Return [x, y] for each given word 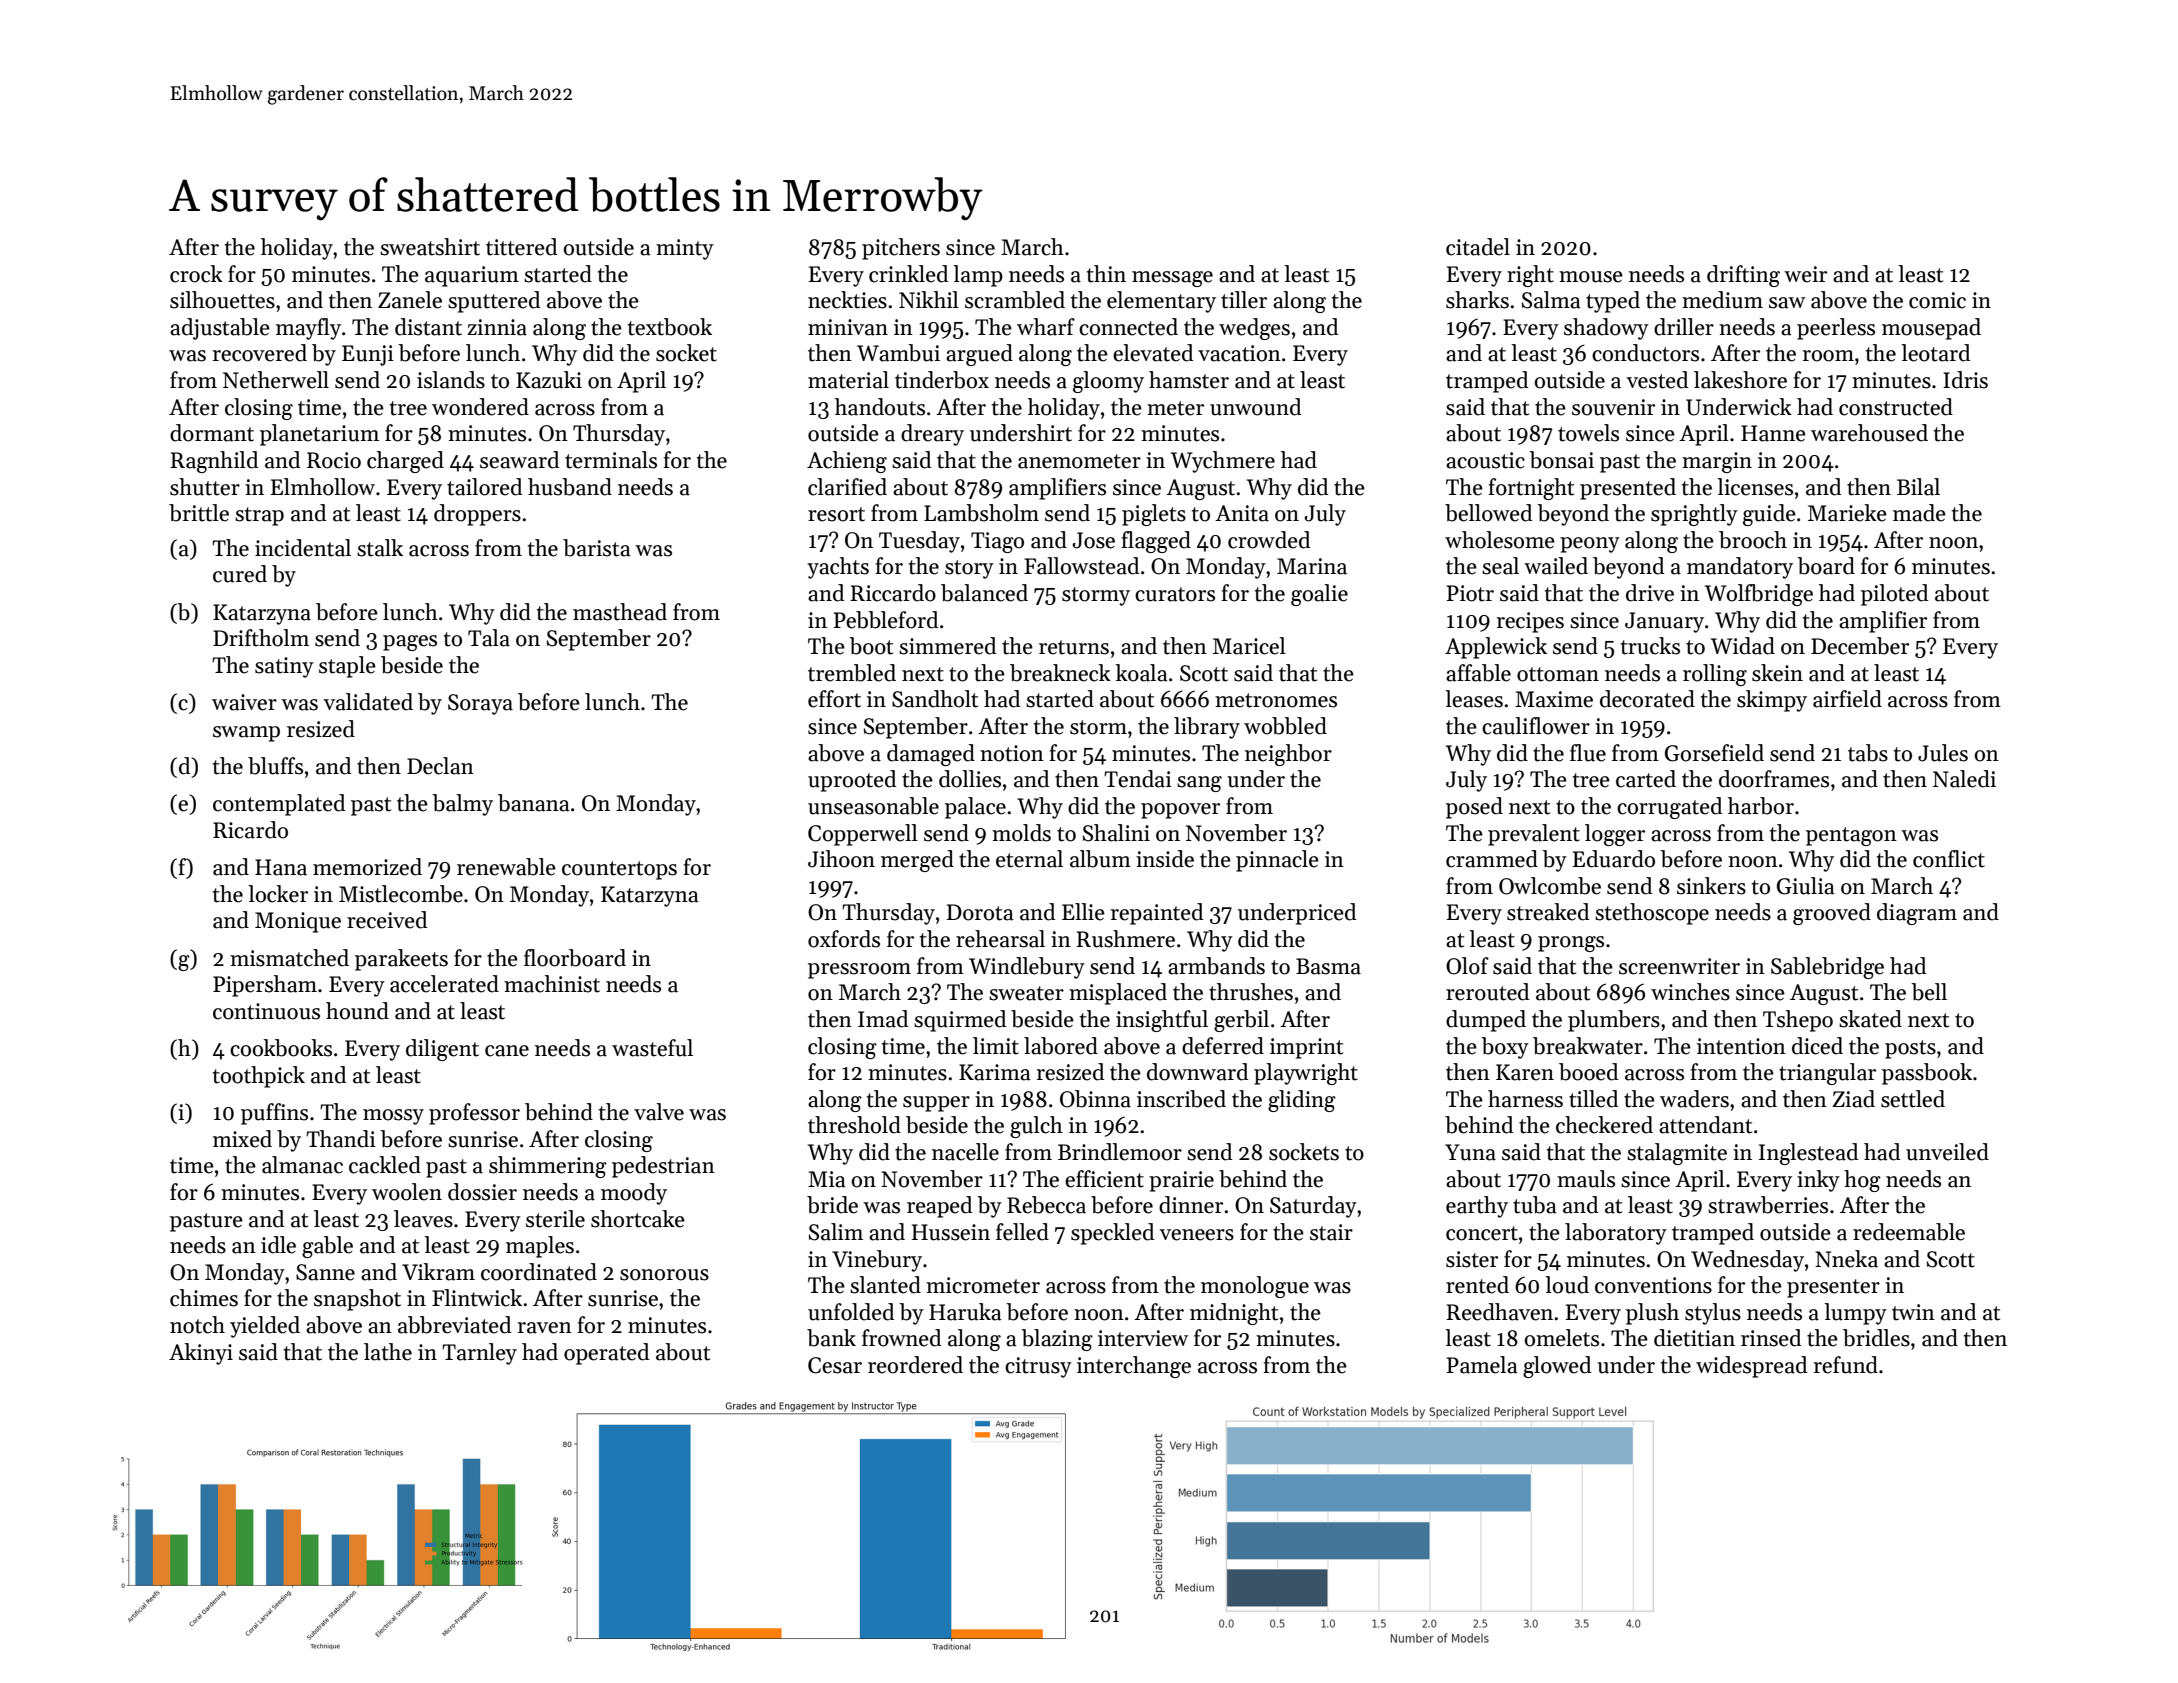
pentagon [1851, 836]
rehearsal [1000, 939]
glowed [1557, 1367]
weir [1805, 274]
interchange [1134, 1367]
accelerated [444, 984]
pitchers [901, 249]
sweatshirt [430, 247]
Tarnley [479, 1354]
